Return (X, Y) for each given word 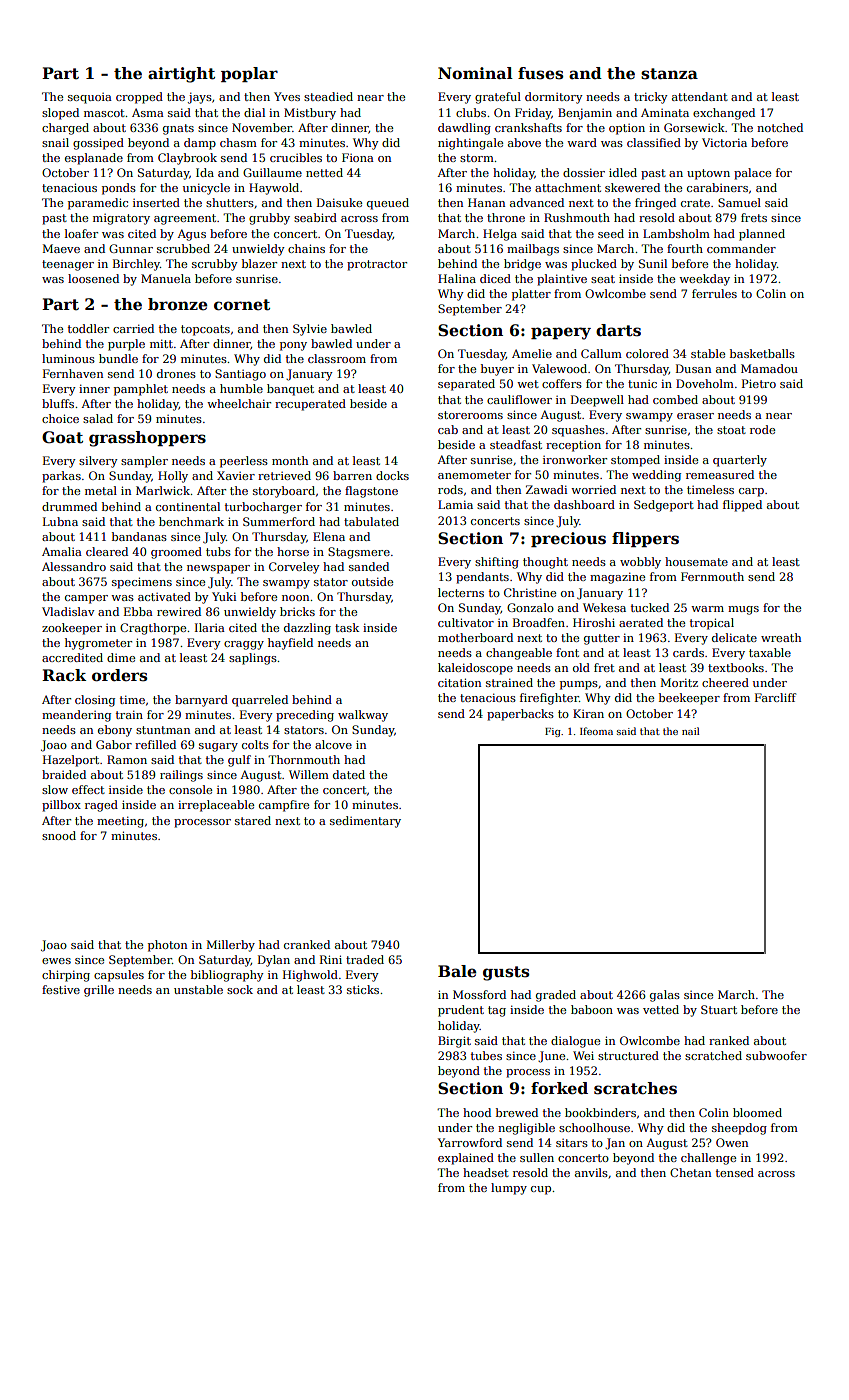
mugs (743, 610)
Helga (500, 235)
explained (466, 1159)
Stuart (719, 1009)
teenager (68, 265)
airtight (181, 75)
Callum (601, 353)
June (551, 1057)
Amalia (62, 551)
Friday (533, 114)
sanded (369, 566)
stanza (669, 74)
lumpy (509, 1189)
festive (61, 989)
